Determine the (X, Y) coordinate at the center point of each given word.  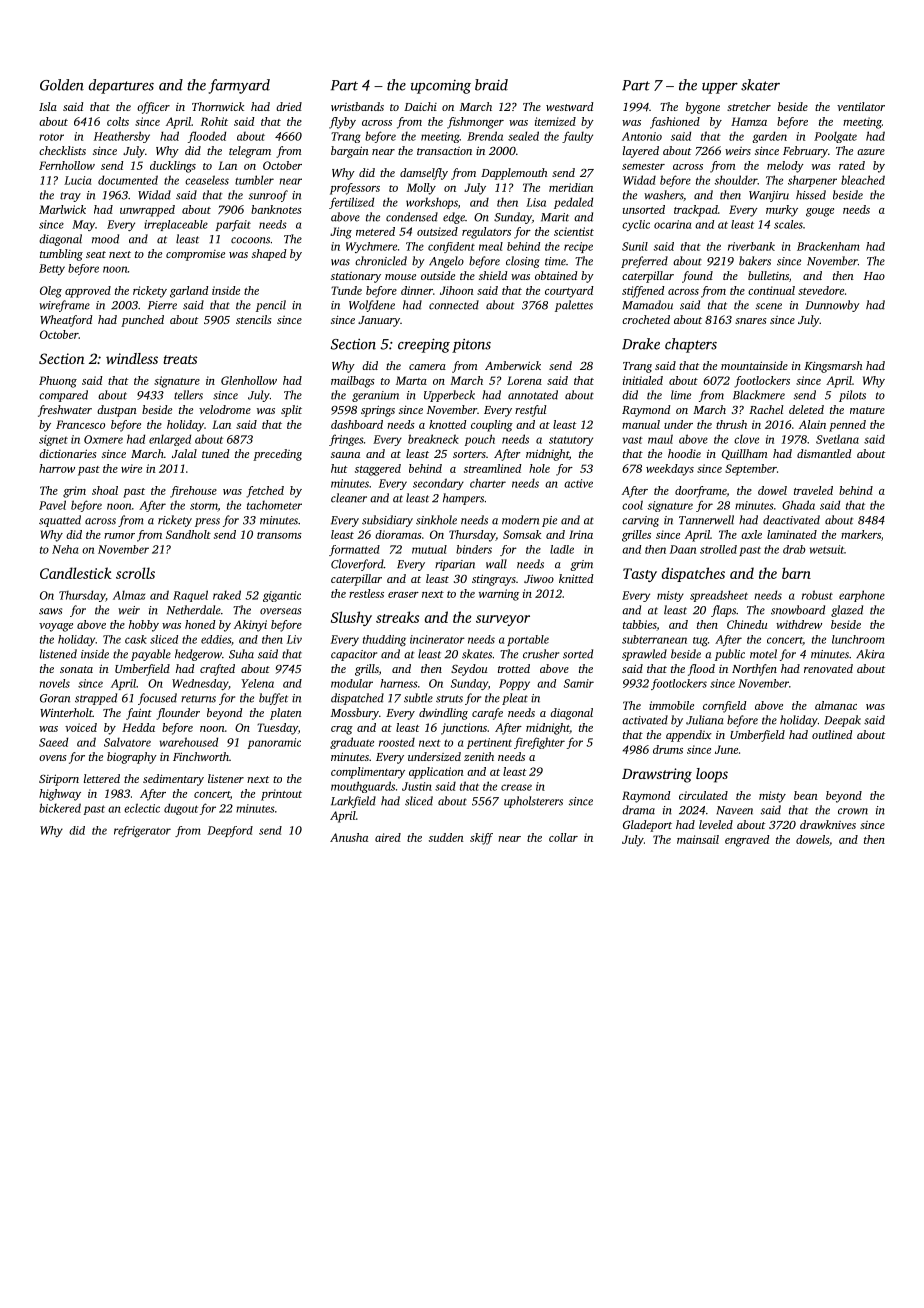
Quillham (744, 454)
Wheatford (66, 321)
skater (760, 85)
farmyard (239, 86)
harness (399, 683)
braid (491, 85)
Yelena (257, 683)
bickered (60, 808)
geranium (375, 396)
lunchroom (858, 639)
